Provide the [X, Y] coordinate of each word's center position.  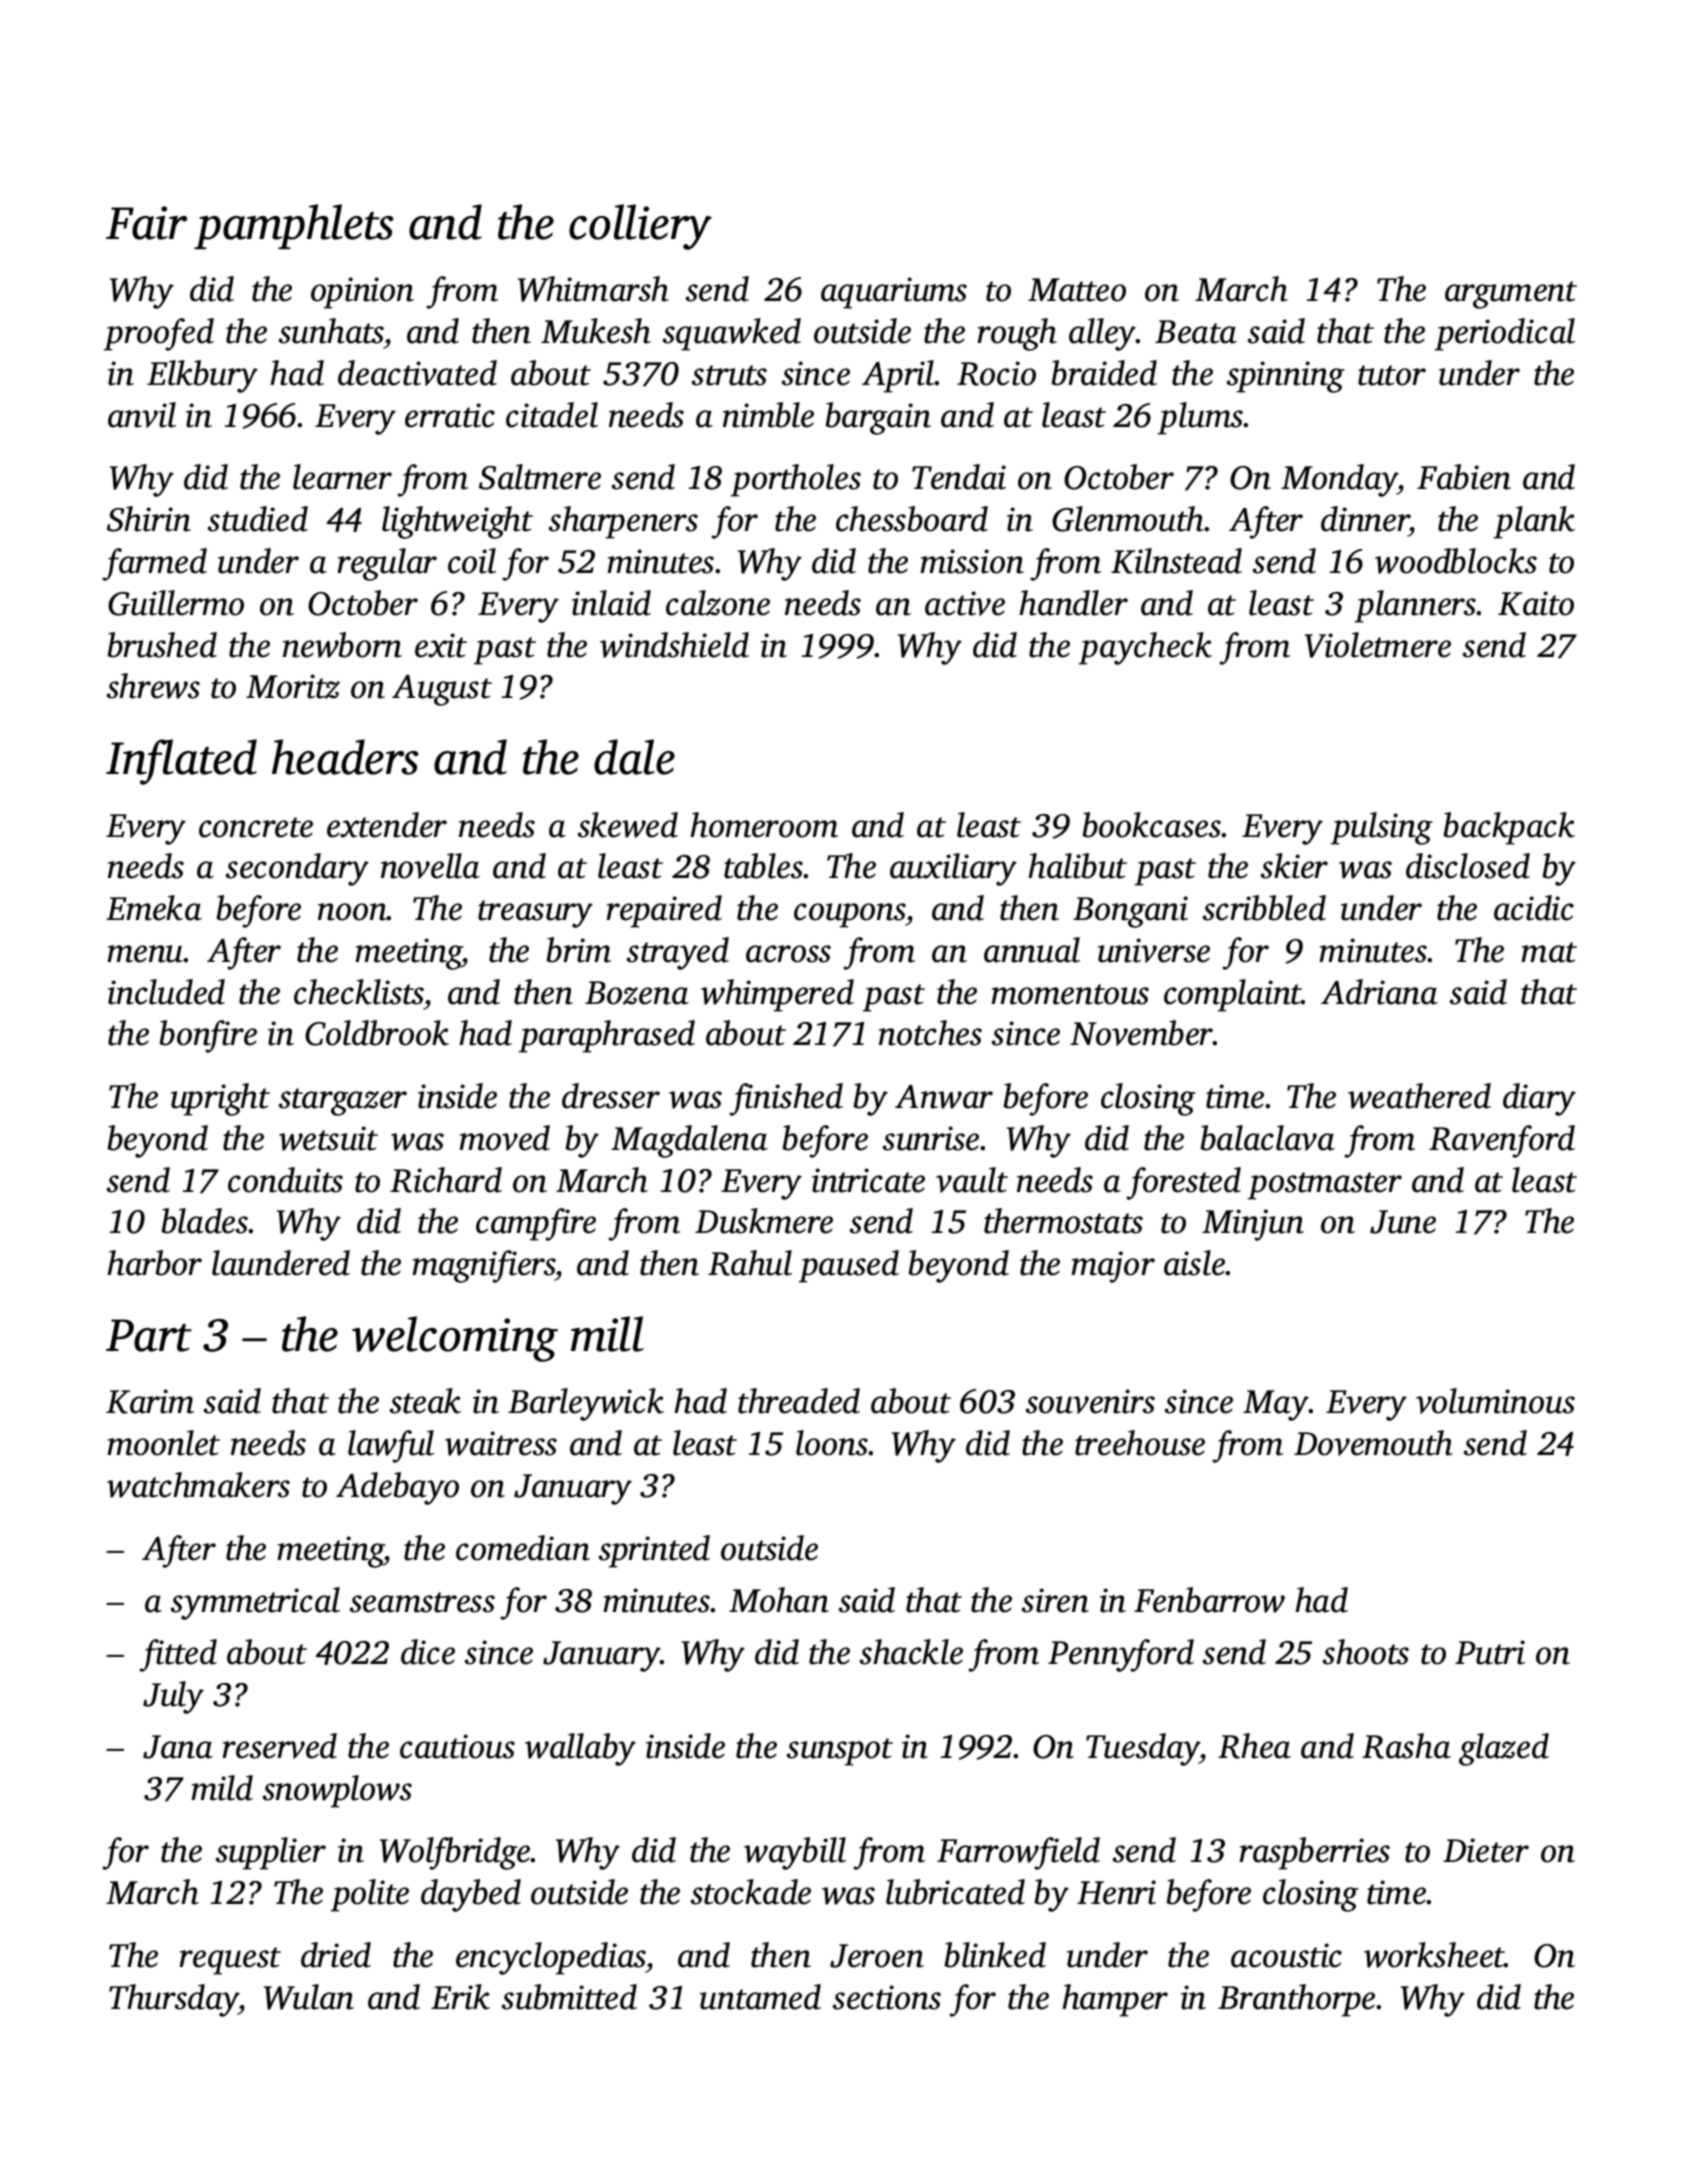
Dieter [1486, 1850]
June [1403, 1222]
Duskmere [764, 1221]
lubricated [955, 1892]
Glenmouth [1128, 519]
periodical [1505, 334]
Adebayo [397, 1488]
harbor [154, 1263]
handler [1073, 603]
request [230, 1961]
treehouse [1140, 1443]
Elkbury [202, 376]
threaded [799, 1401]
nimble [768, 415]
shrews [153, 686]
